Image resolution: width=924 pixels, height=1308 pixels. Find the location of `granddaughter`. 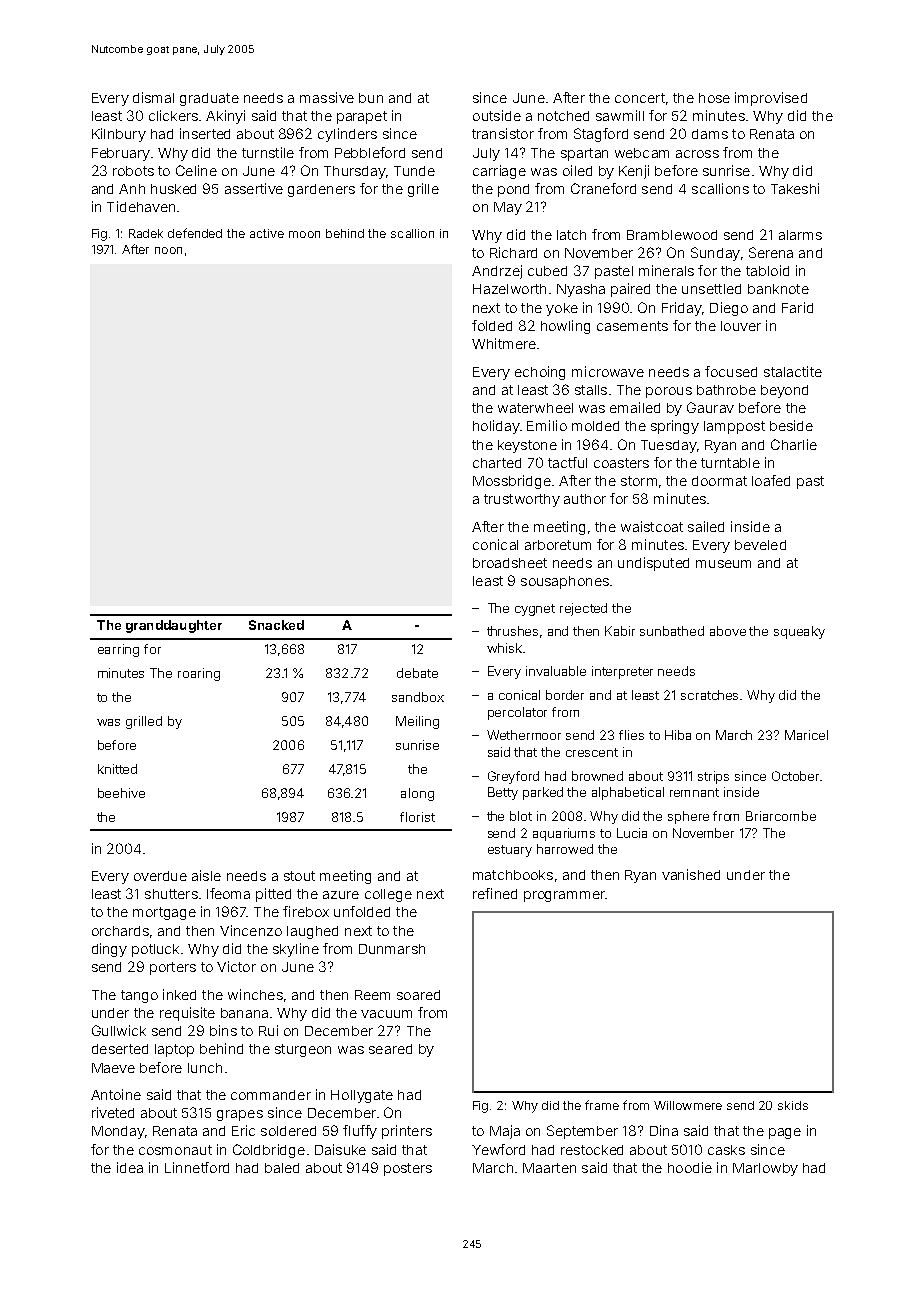

granddaughter is located at coordinates (174, 626).
